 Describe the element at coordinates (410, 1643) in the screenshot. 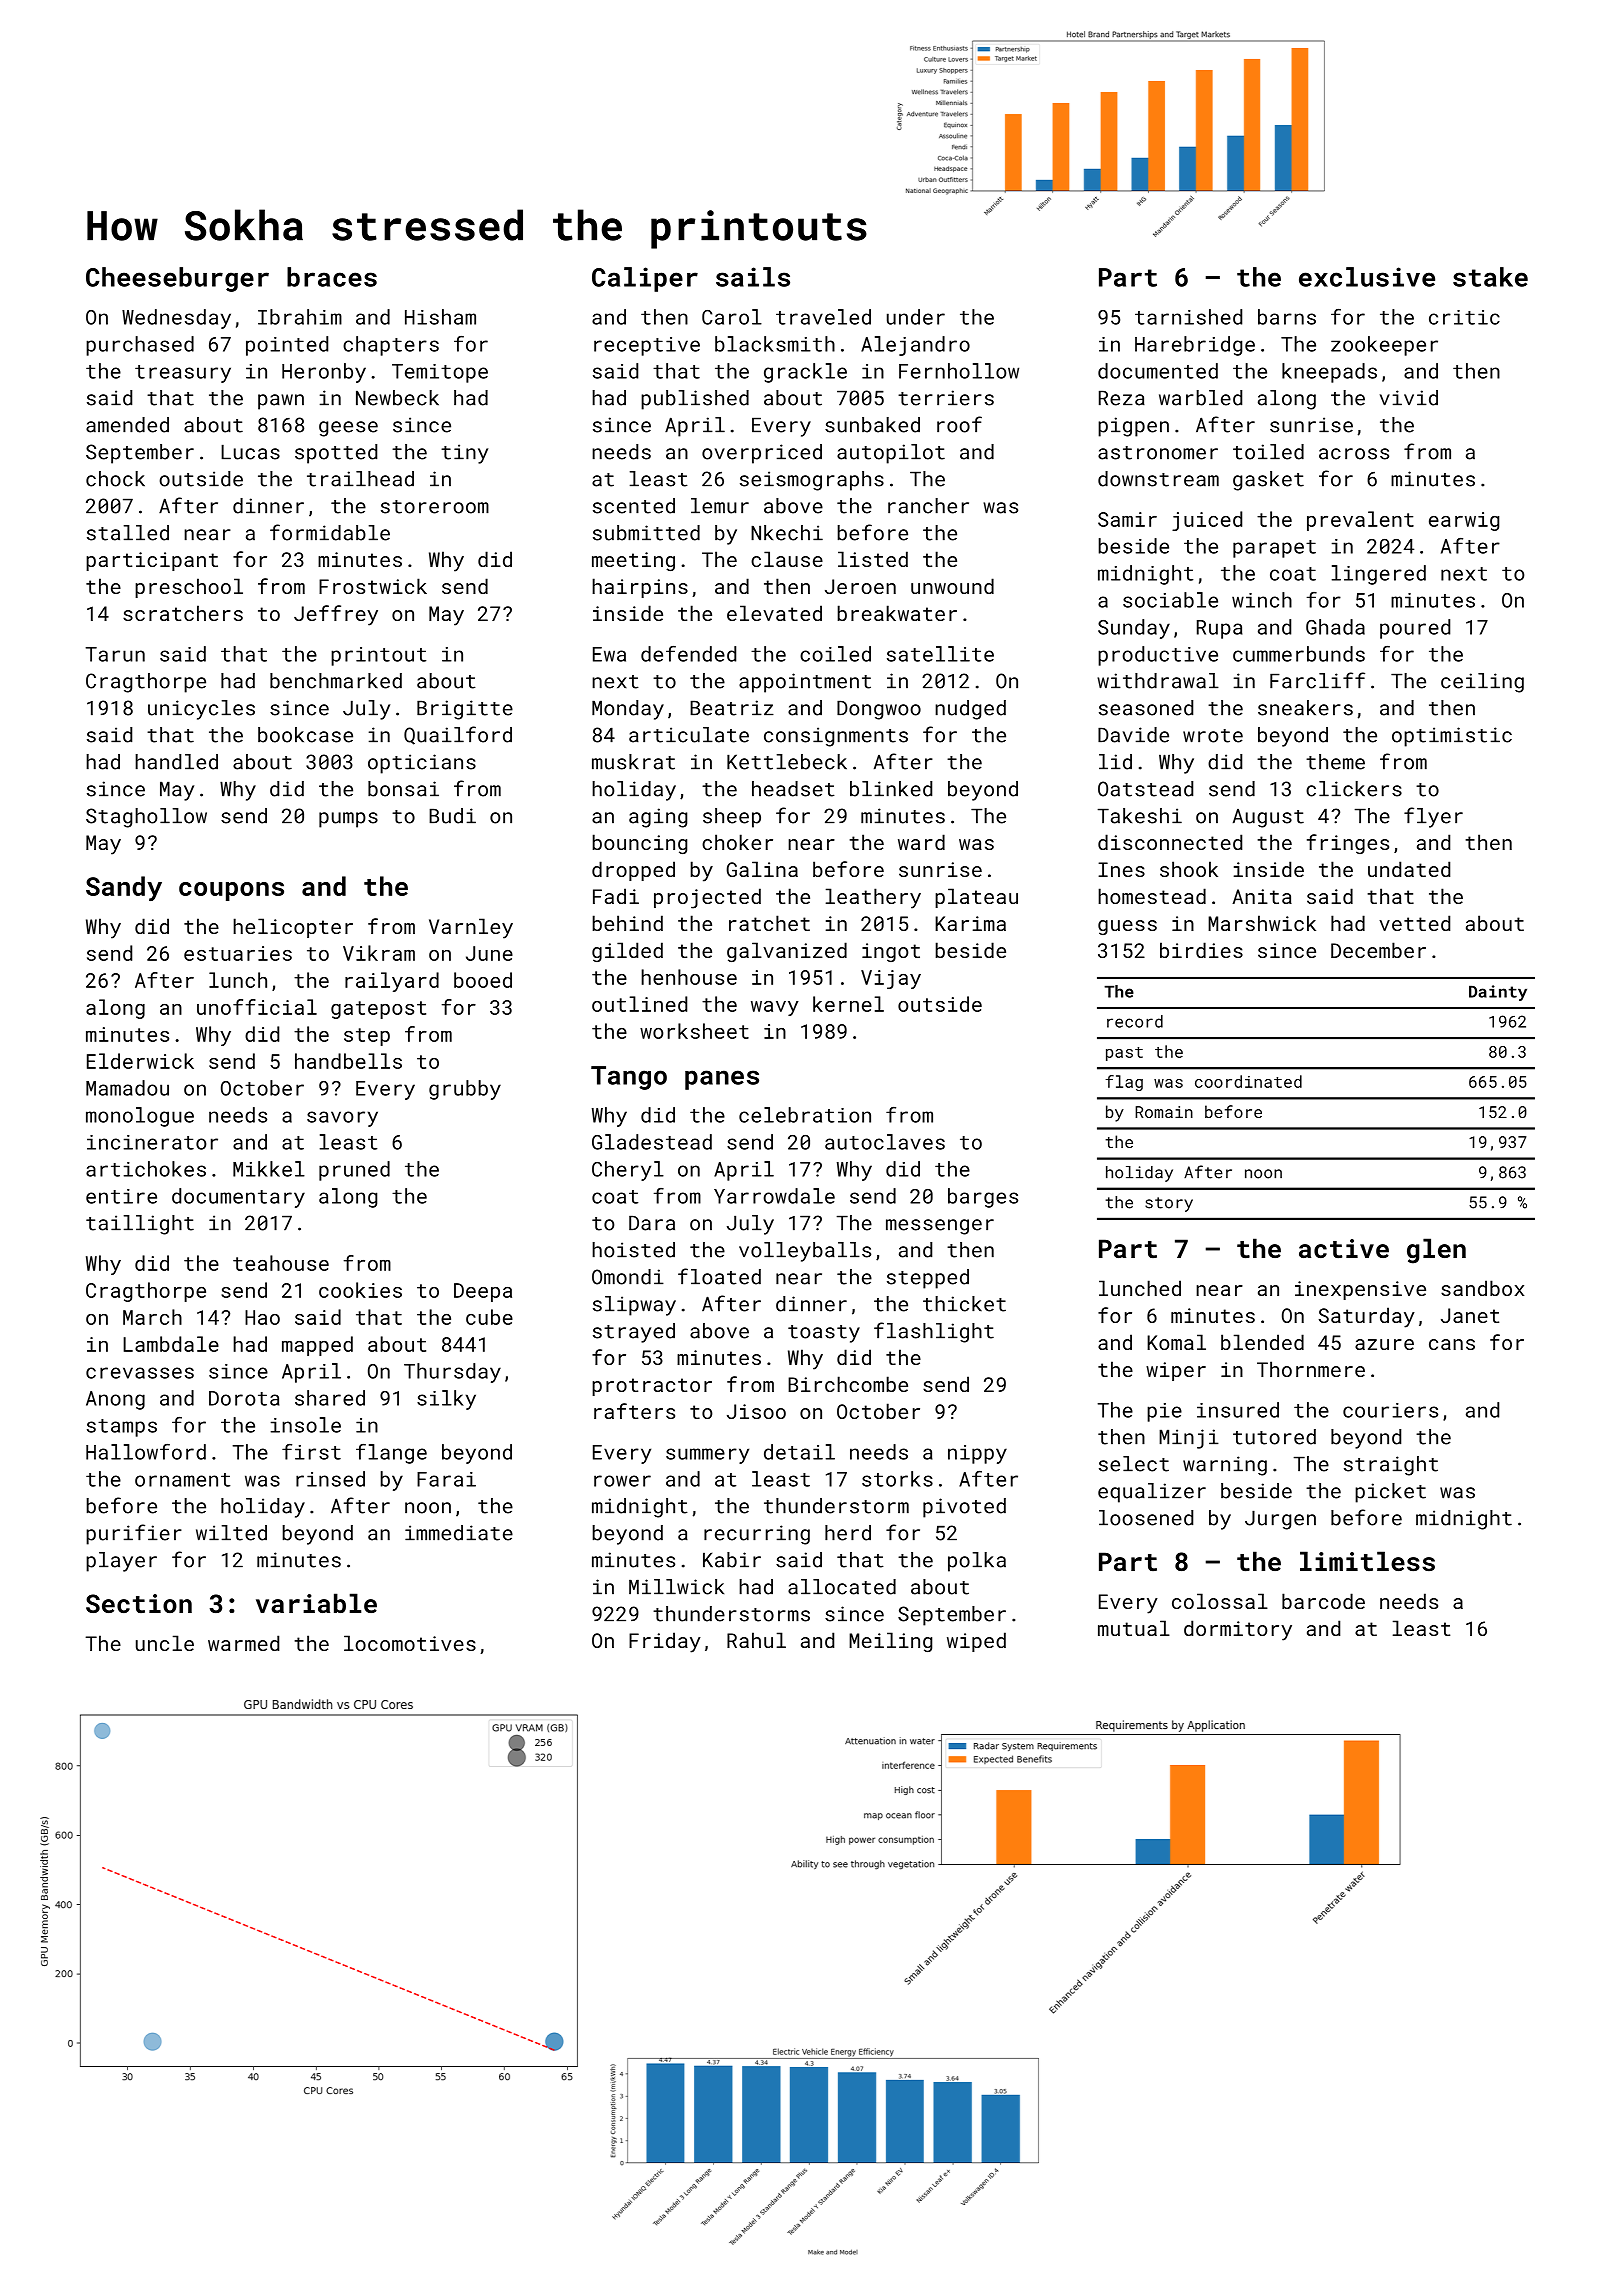

I see `locomotives` at that location.
